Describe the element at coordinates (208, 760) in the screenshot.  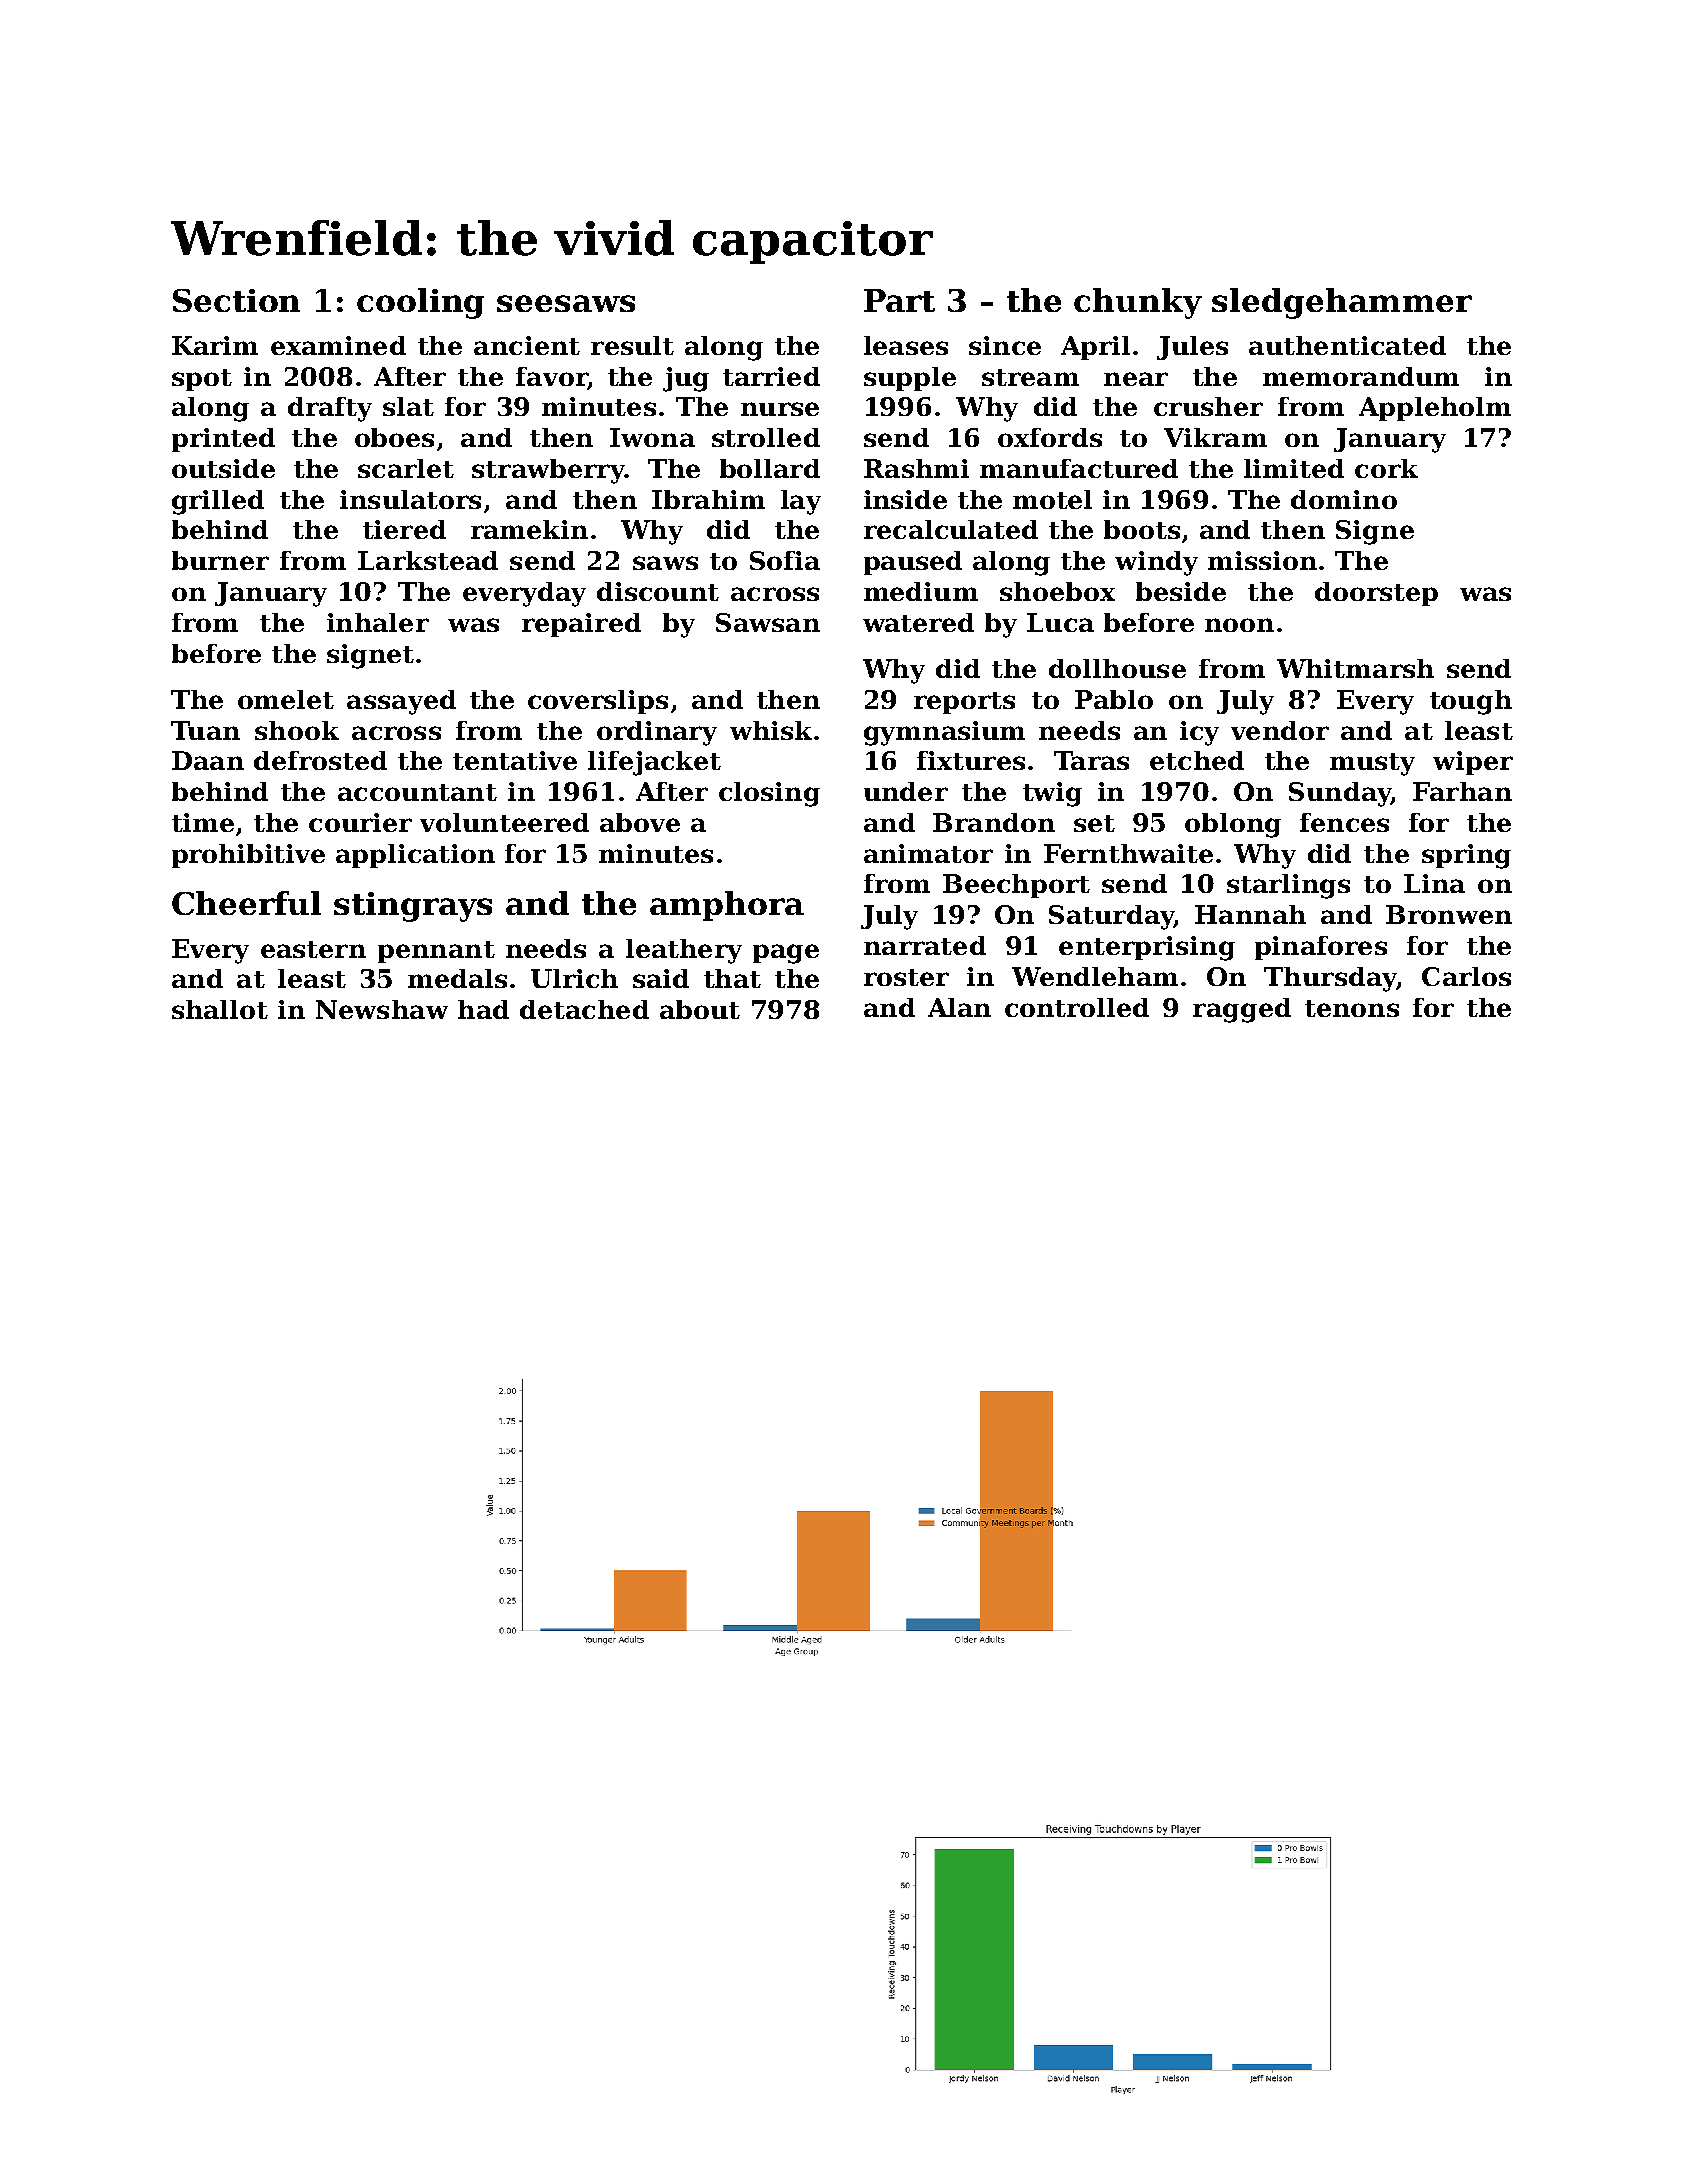
I see `Daan` at that location.
